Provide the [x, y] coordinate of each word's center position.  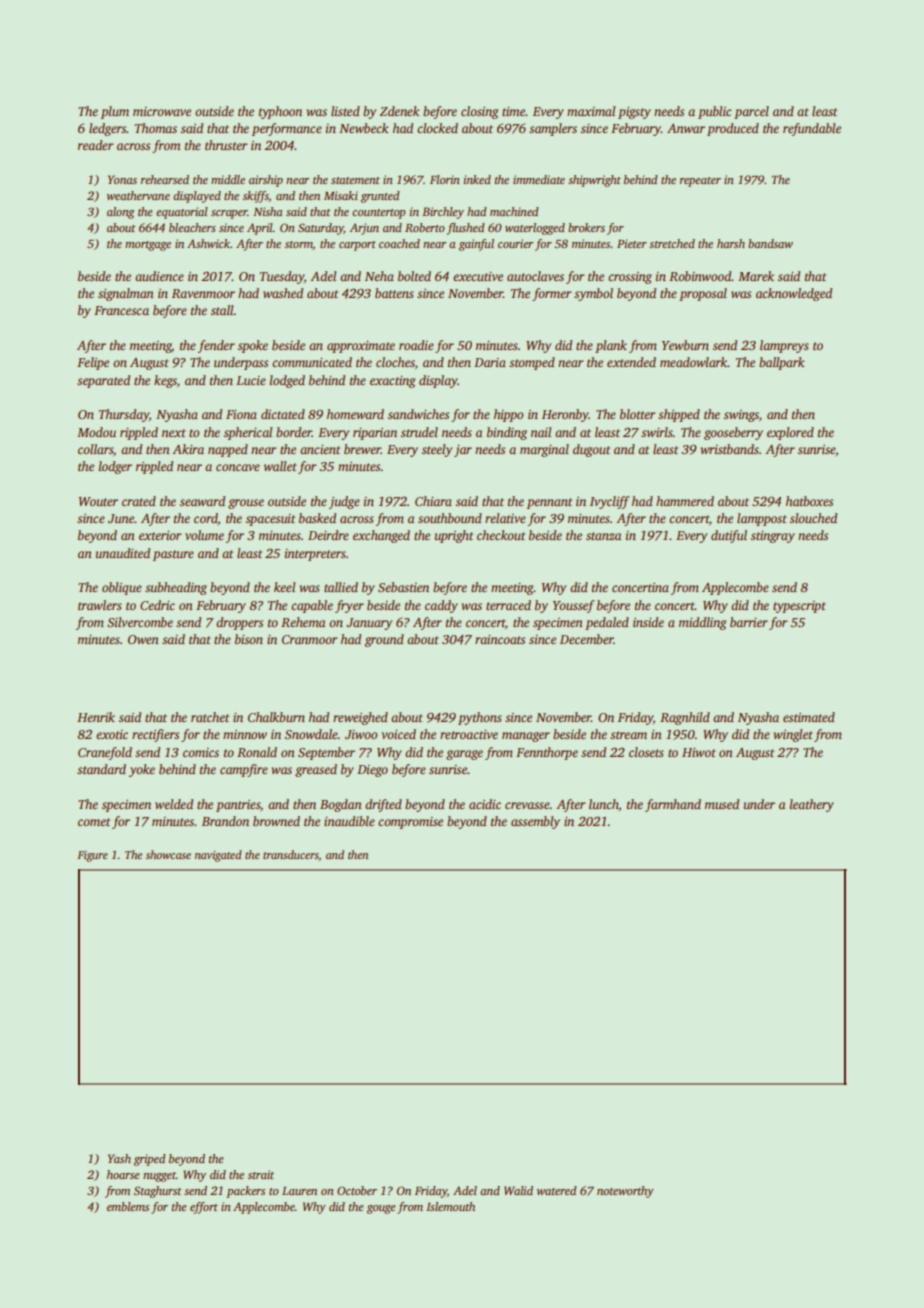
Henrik [96, 717]
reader [96, 145]
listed [345, 111]
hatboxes [809, 501]
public [714, 112]
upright [454, 536]
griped [150, 1160]
